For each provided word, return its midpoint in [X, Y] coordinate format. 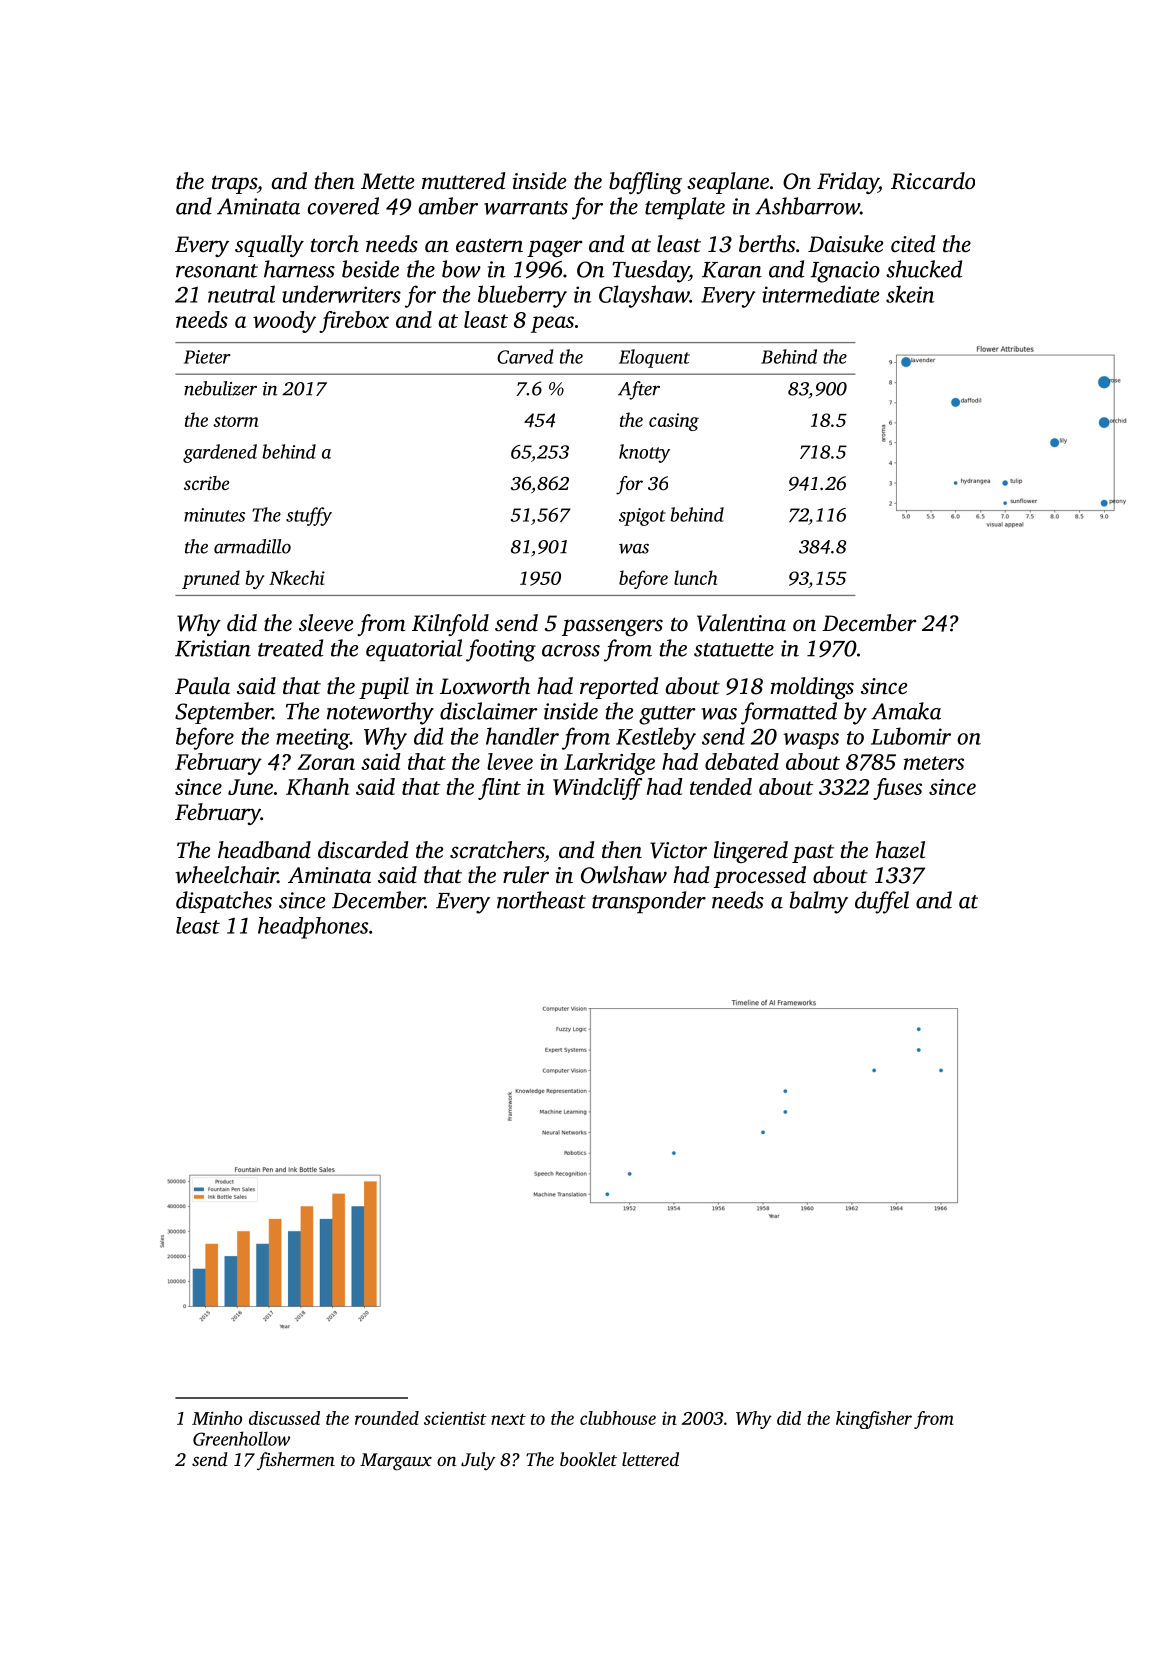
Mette [387, 181]
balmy [819, 902]
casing [674, 422]
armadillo [252, 546]
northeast [541, 900]
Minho [217, 1418]
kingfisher [874, 1420]
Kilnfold [450, 625]
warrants [526, 208]
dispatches [224, 902]
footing [501, 650]
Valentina [741, 623]
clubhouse [618, 1418]
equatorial [414, 650]
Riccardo [933, 181]
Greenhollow [241, 1438]
